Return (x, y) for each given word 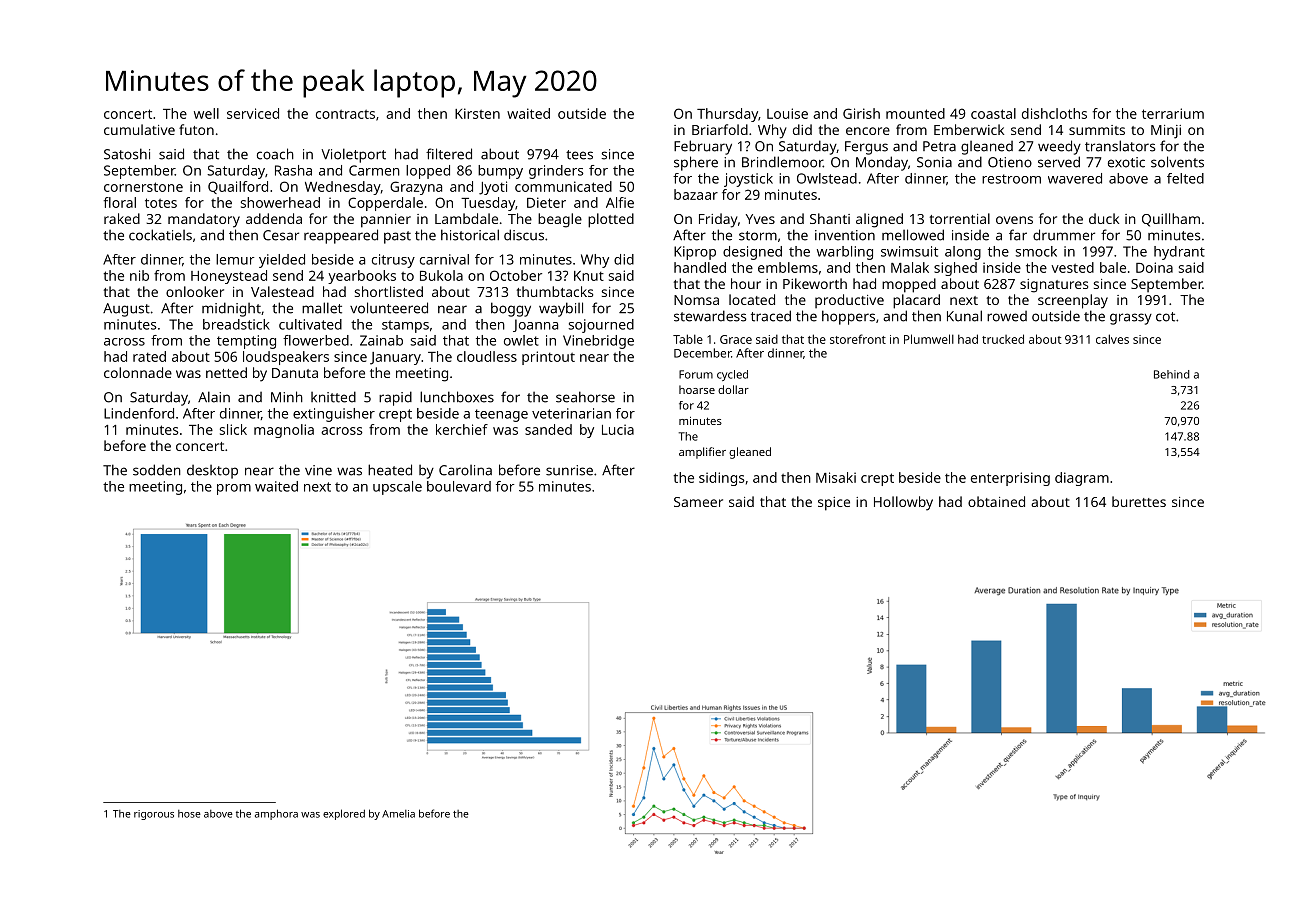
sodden (157, 470)
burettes (1139, 501)
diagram (1082, 479)
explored (344, 814)
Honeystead (229, 277)
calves (1112, 339)
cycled (732, 375)
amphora (276, 814)
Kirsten (477, 113)
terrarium (1173, 113)
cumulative (139, 129)
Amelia (398, 814)
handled (700, 267)
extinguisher (334, 415)
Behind (1172, 374)
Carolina (465, 470)
